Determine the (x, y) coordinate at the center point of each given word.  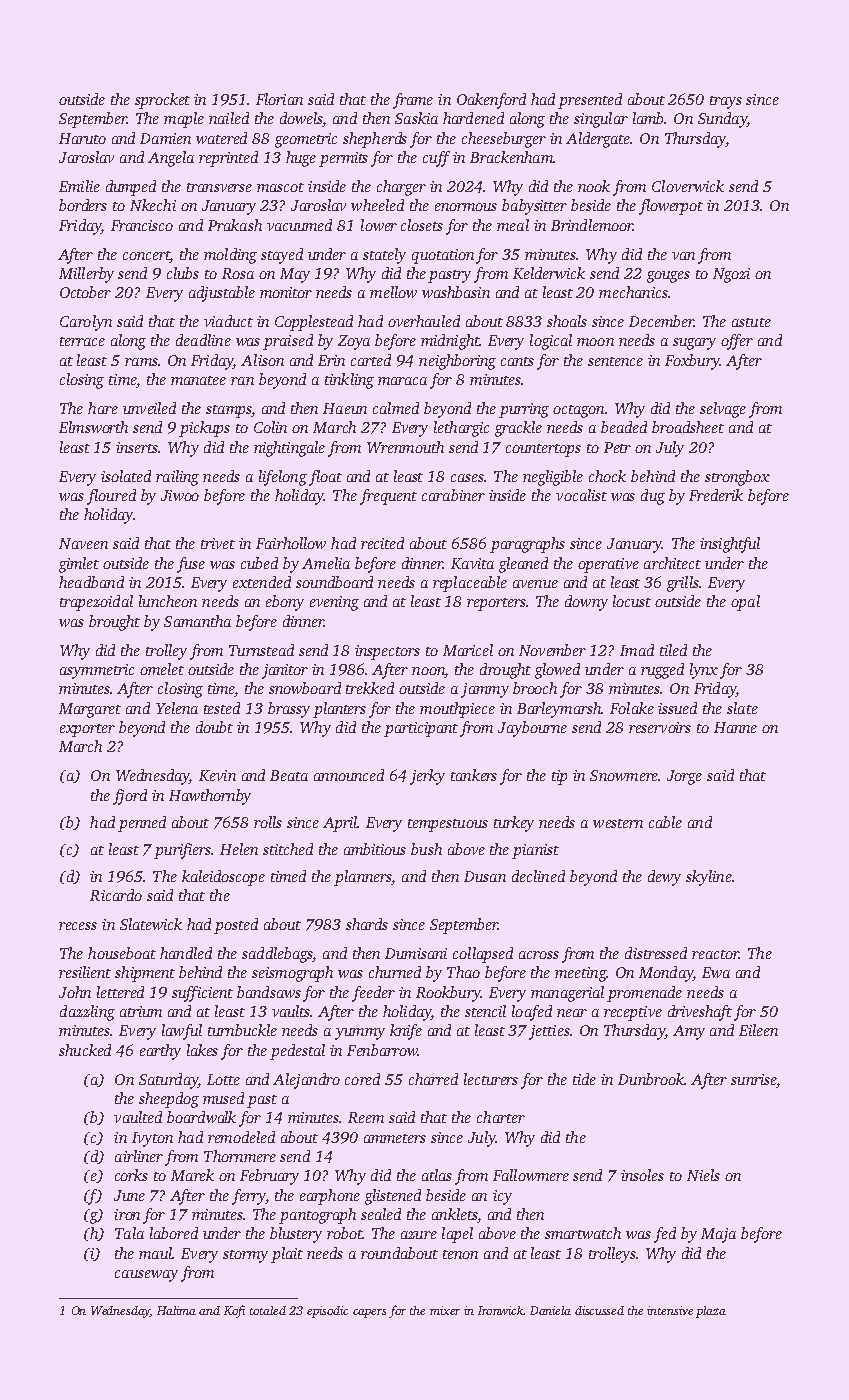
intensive (670, 1310)
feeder (373, 994)
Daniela (550, 1310)
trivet (218, 543)
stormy (245, 1256)
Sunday (722, 120)
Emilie (79, 186)
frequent (388, 497)
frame (413, 101)
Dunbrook (651, 1079)
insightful (730, 545)
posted (236, 926)
